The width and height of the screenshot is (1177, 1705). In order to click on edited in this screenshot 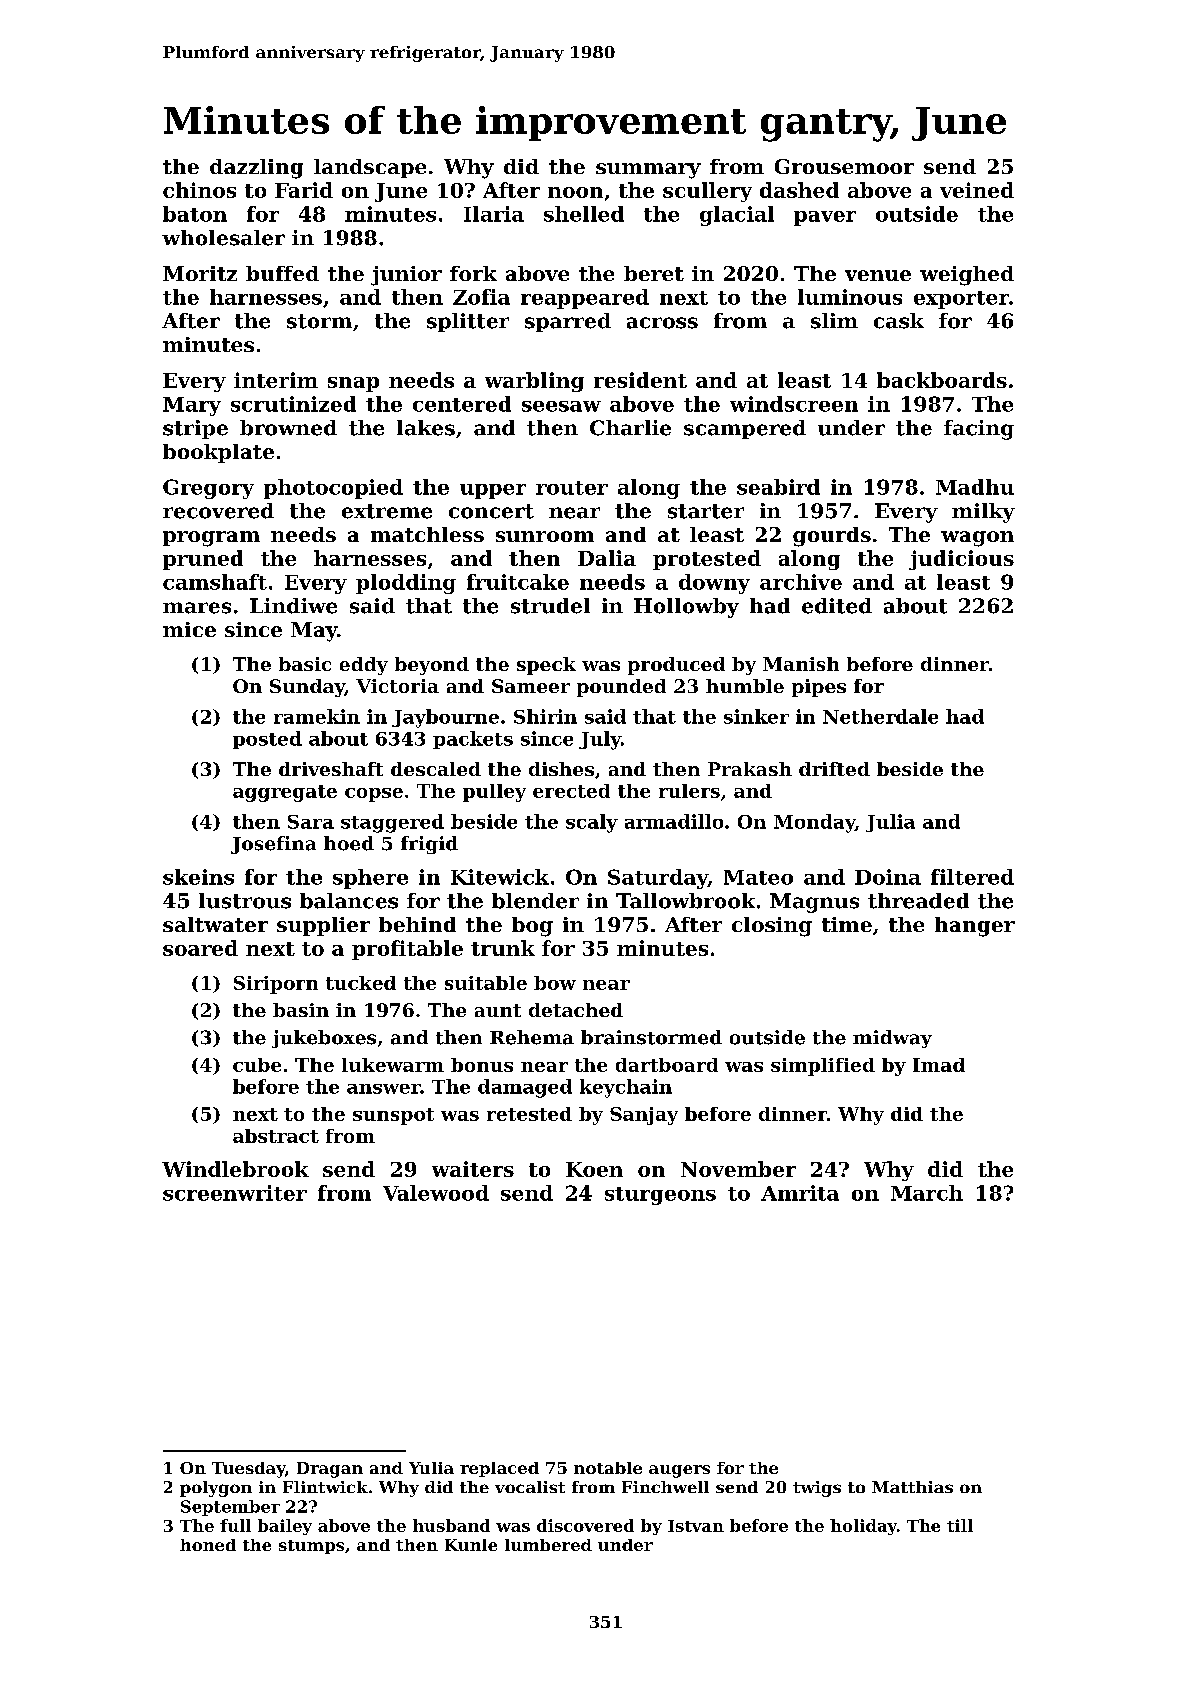, I will do `click(837, 606)`.
